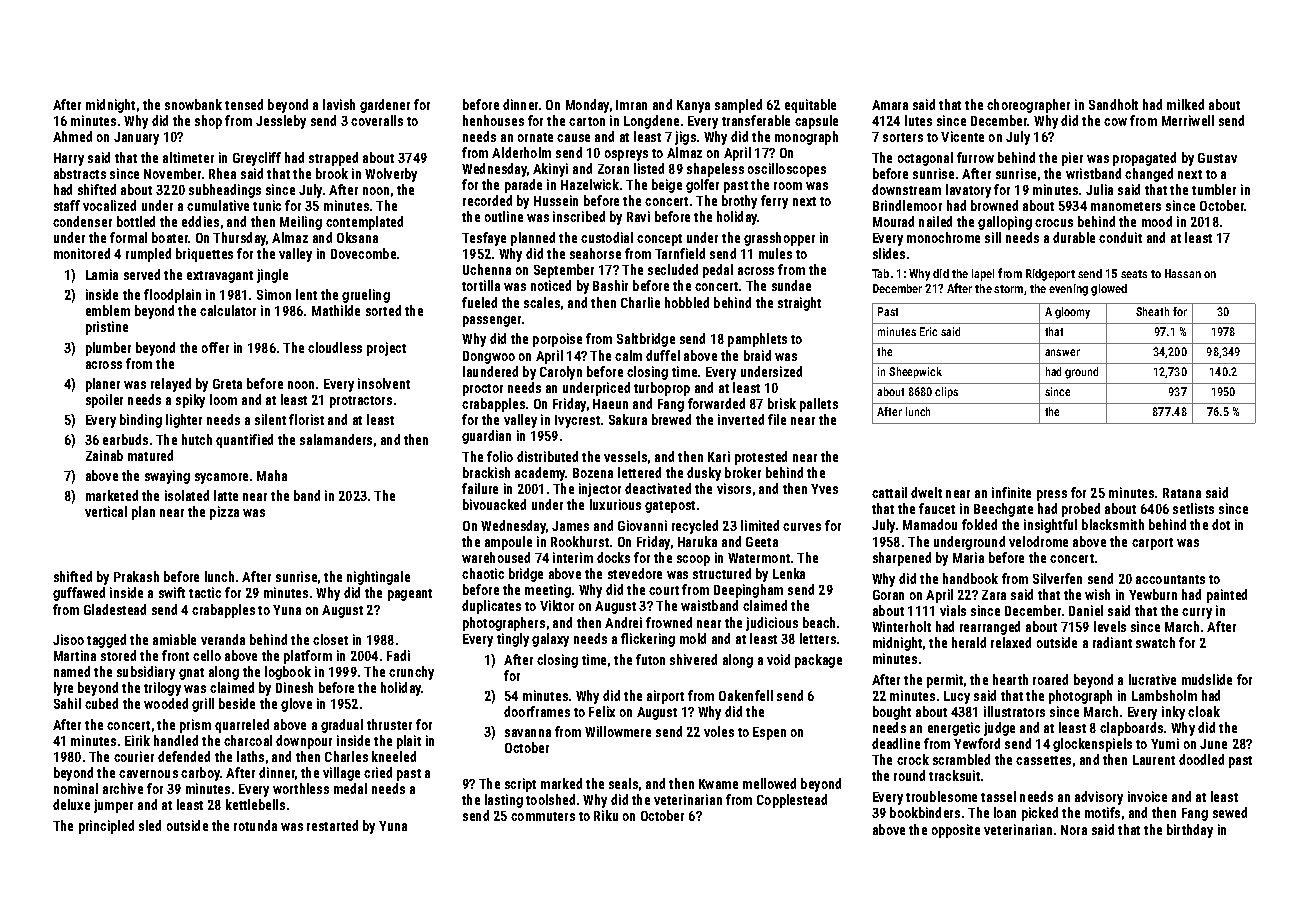  I want to click on airport, so click(665, 697).
